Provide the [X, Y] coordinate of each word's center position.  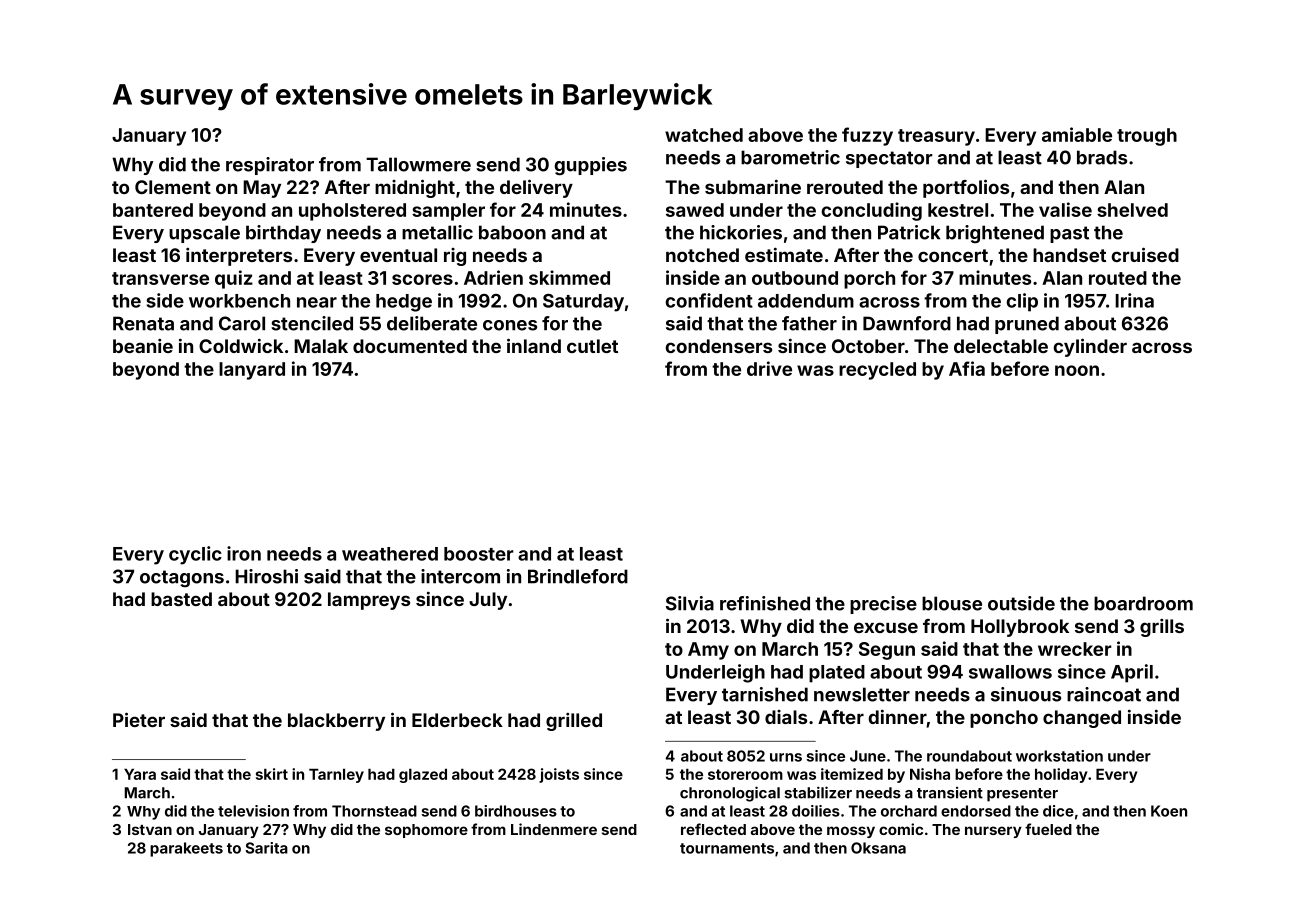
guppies [590, 166]
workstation [1059, 756]
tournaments [727, 848]
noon [1077, 370]
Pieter [139, 719]
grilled [574, 722]
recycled [877, 371]
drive [769, 368]
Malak [321, 346]
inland [534, 345]
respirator [270, 166]
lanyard [252, 371]
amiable [1077, 134]
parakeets [186, 849]
